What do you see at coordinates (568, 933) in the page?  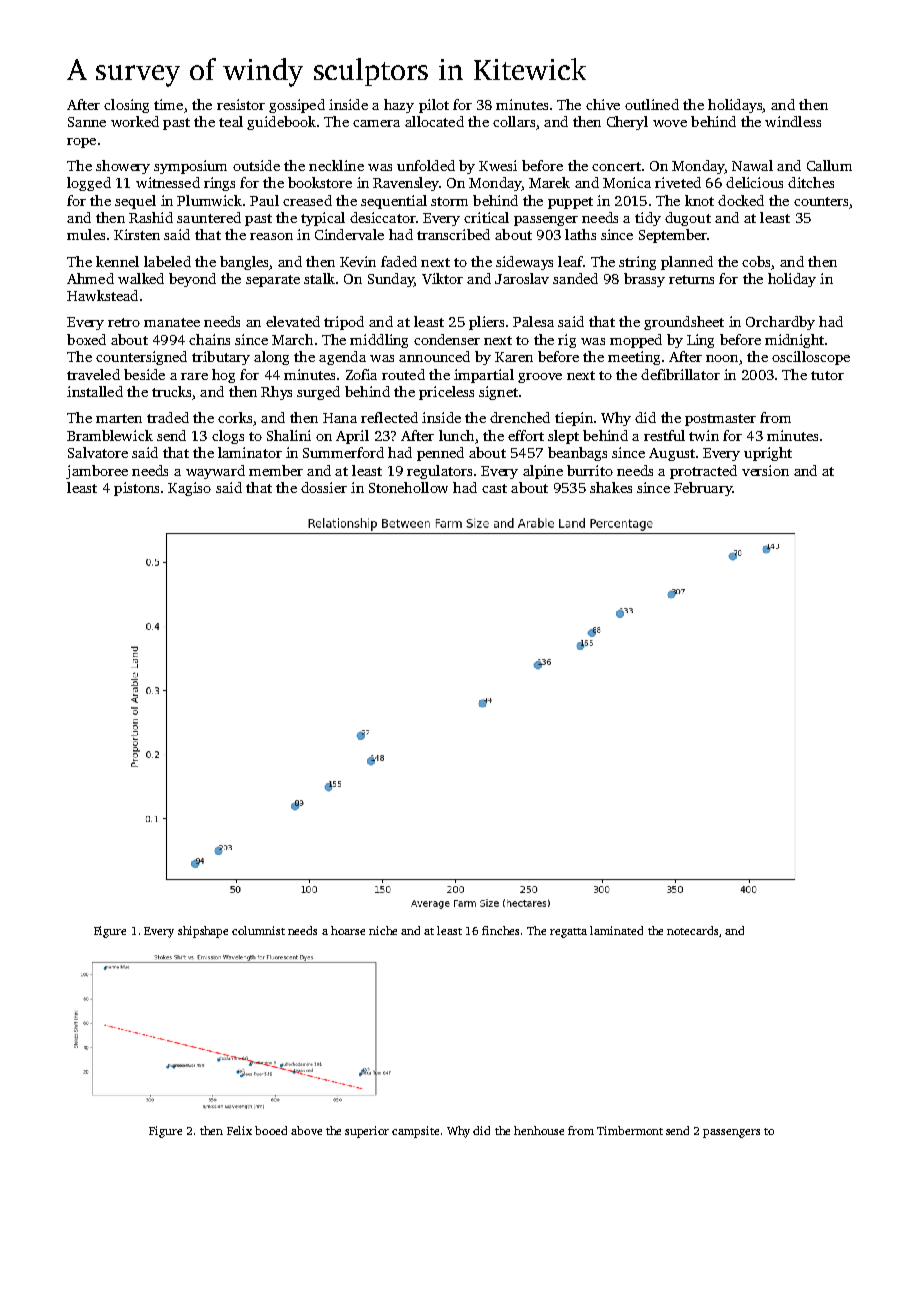 I see `regatta` at bounding box center [568, 933].
